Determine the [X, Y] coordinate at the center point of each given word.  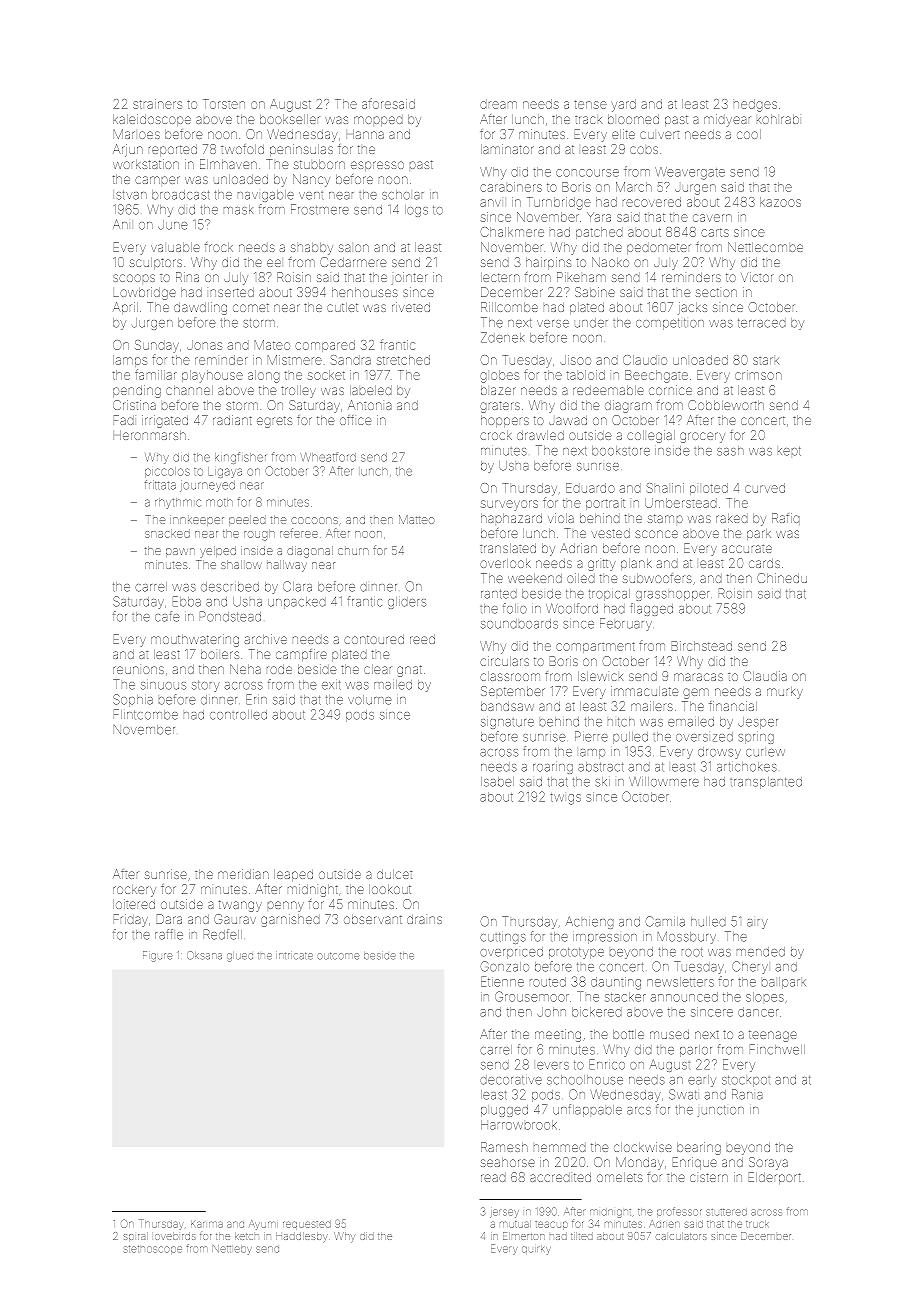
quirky [536, 1250]
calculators [682, 1236]
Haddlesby [302, 1237]
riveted [411, 307]
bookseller [290, 119]
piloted [709, 489]
